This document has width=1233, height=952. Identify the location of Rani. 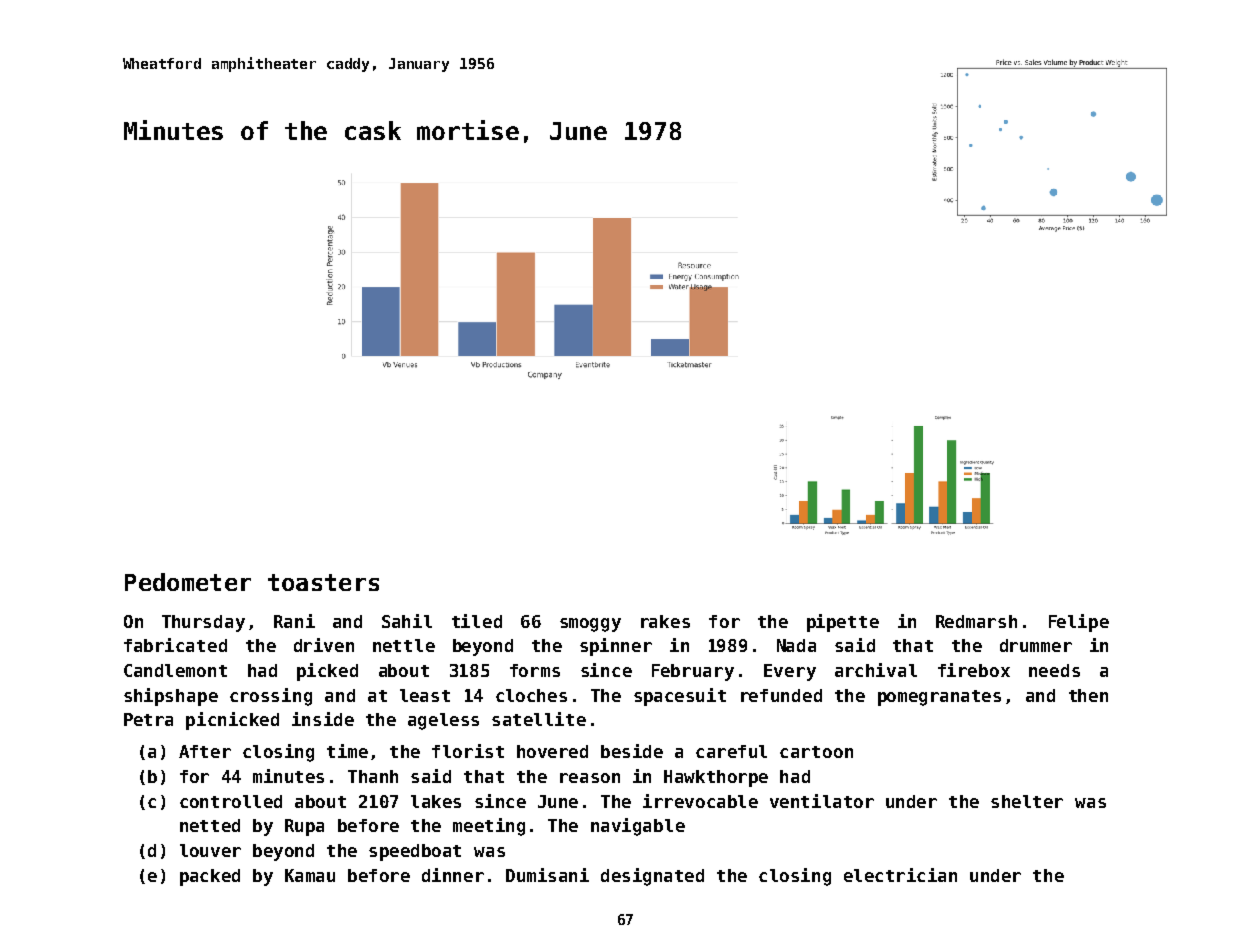
(294, 621).
